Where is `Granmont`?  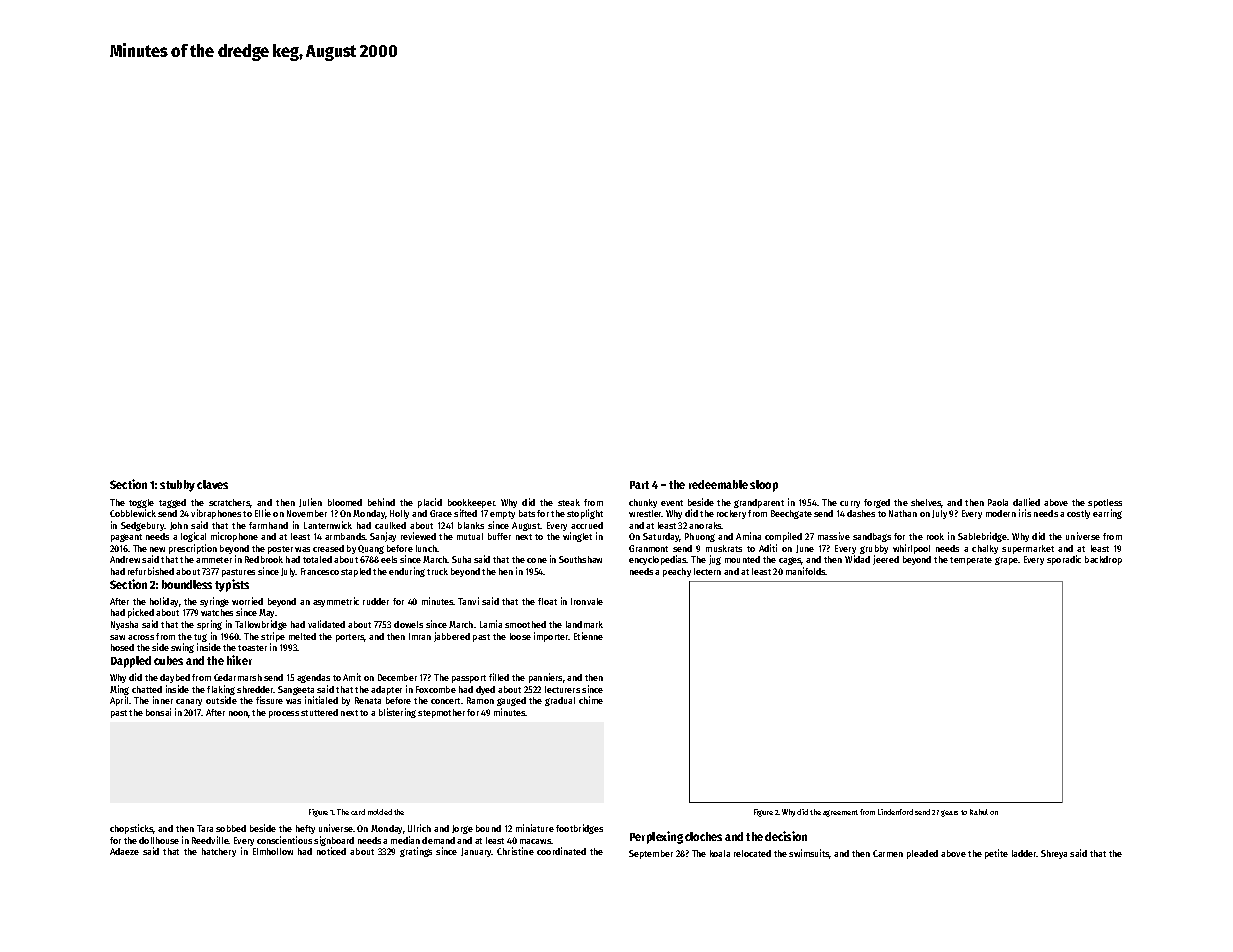 Granmont is located at coordinates (648, 548).
